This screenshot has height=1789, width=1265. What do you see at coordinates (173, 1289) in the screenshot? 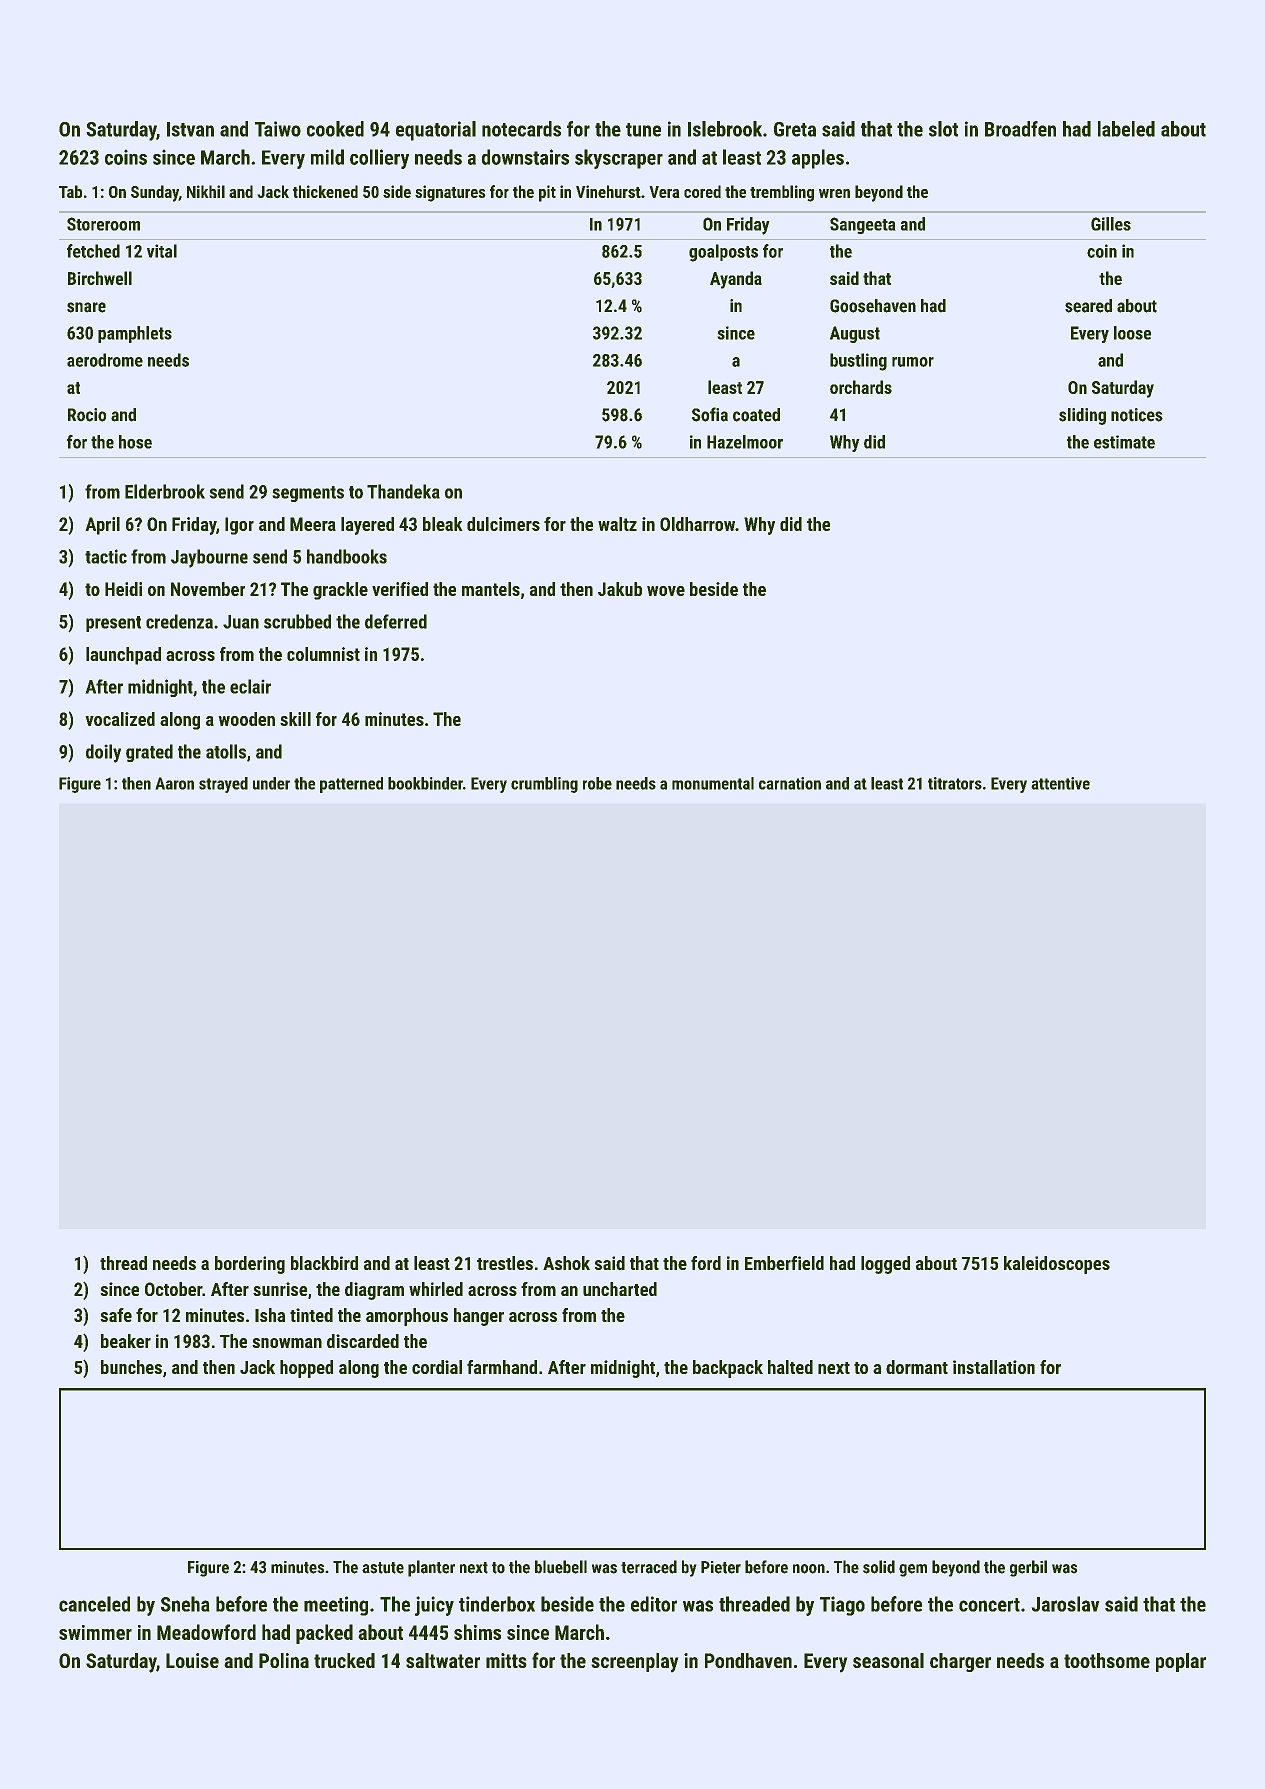
I see `October` at bounding box center [173, 1289].
